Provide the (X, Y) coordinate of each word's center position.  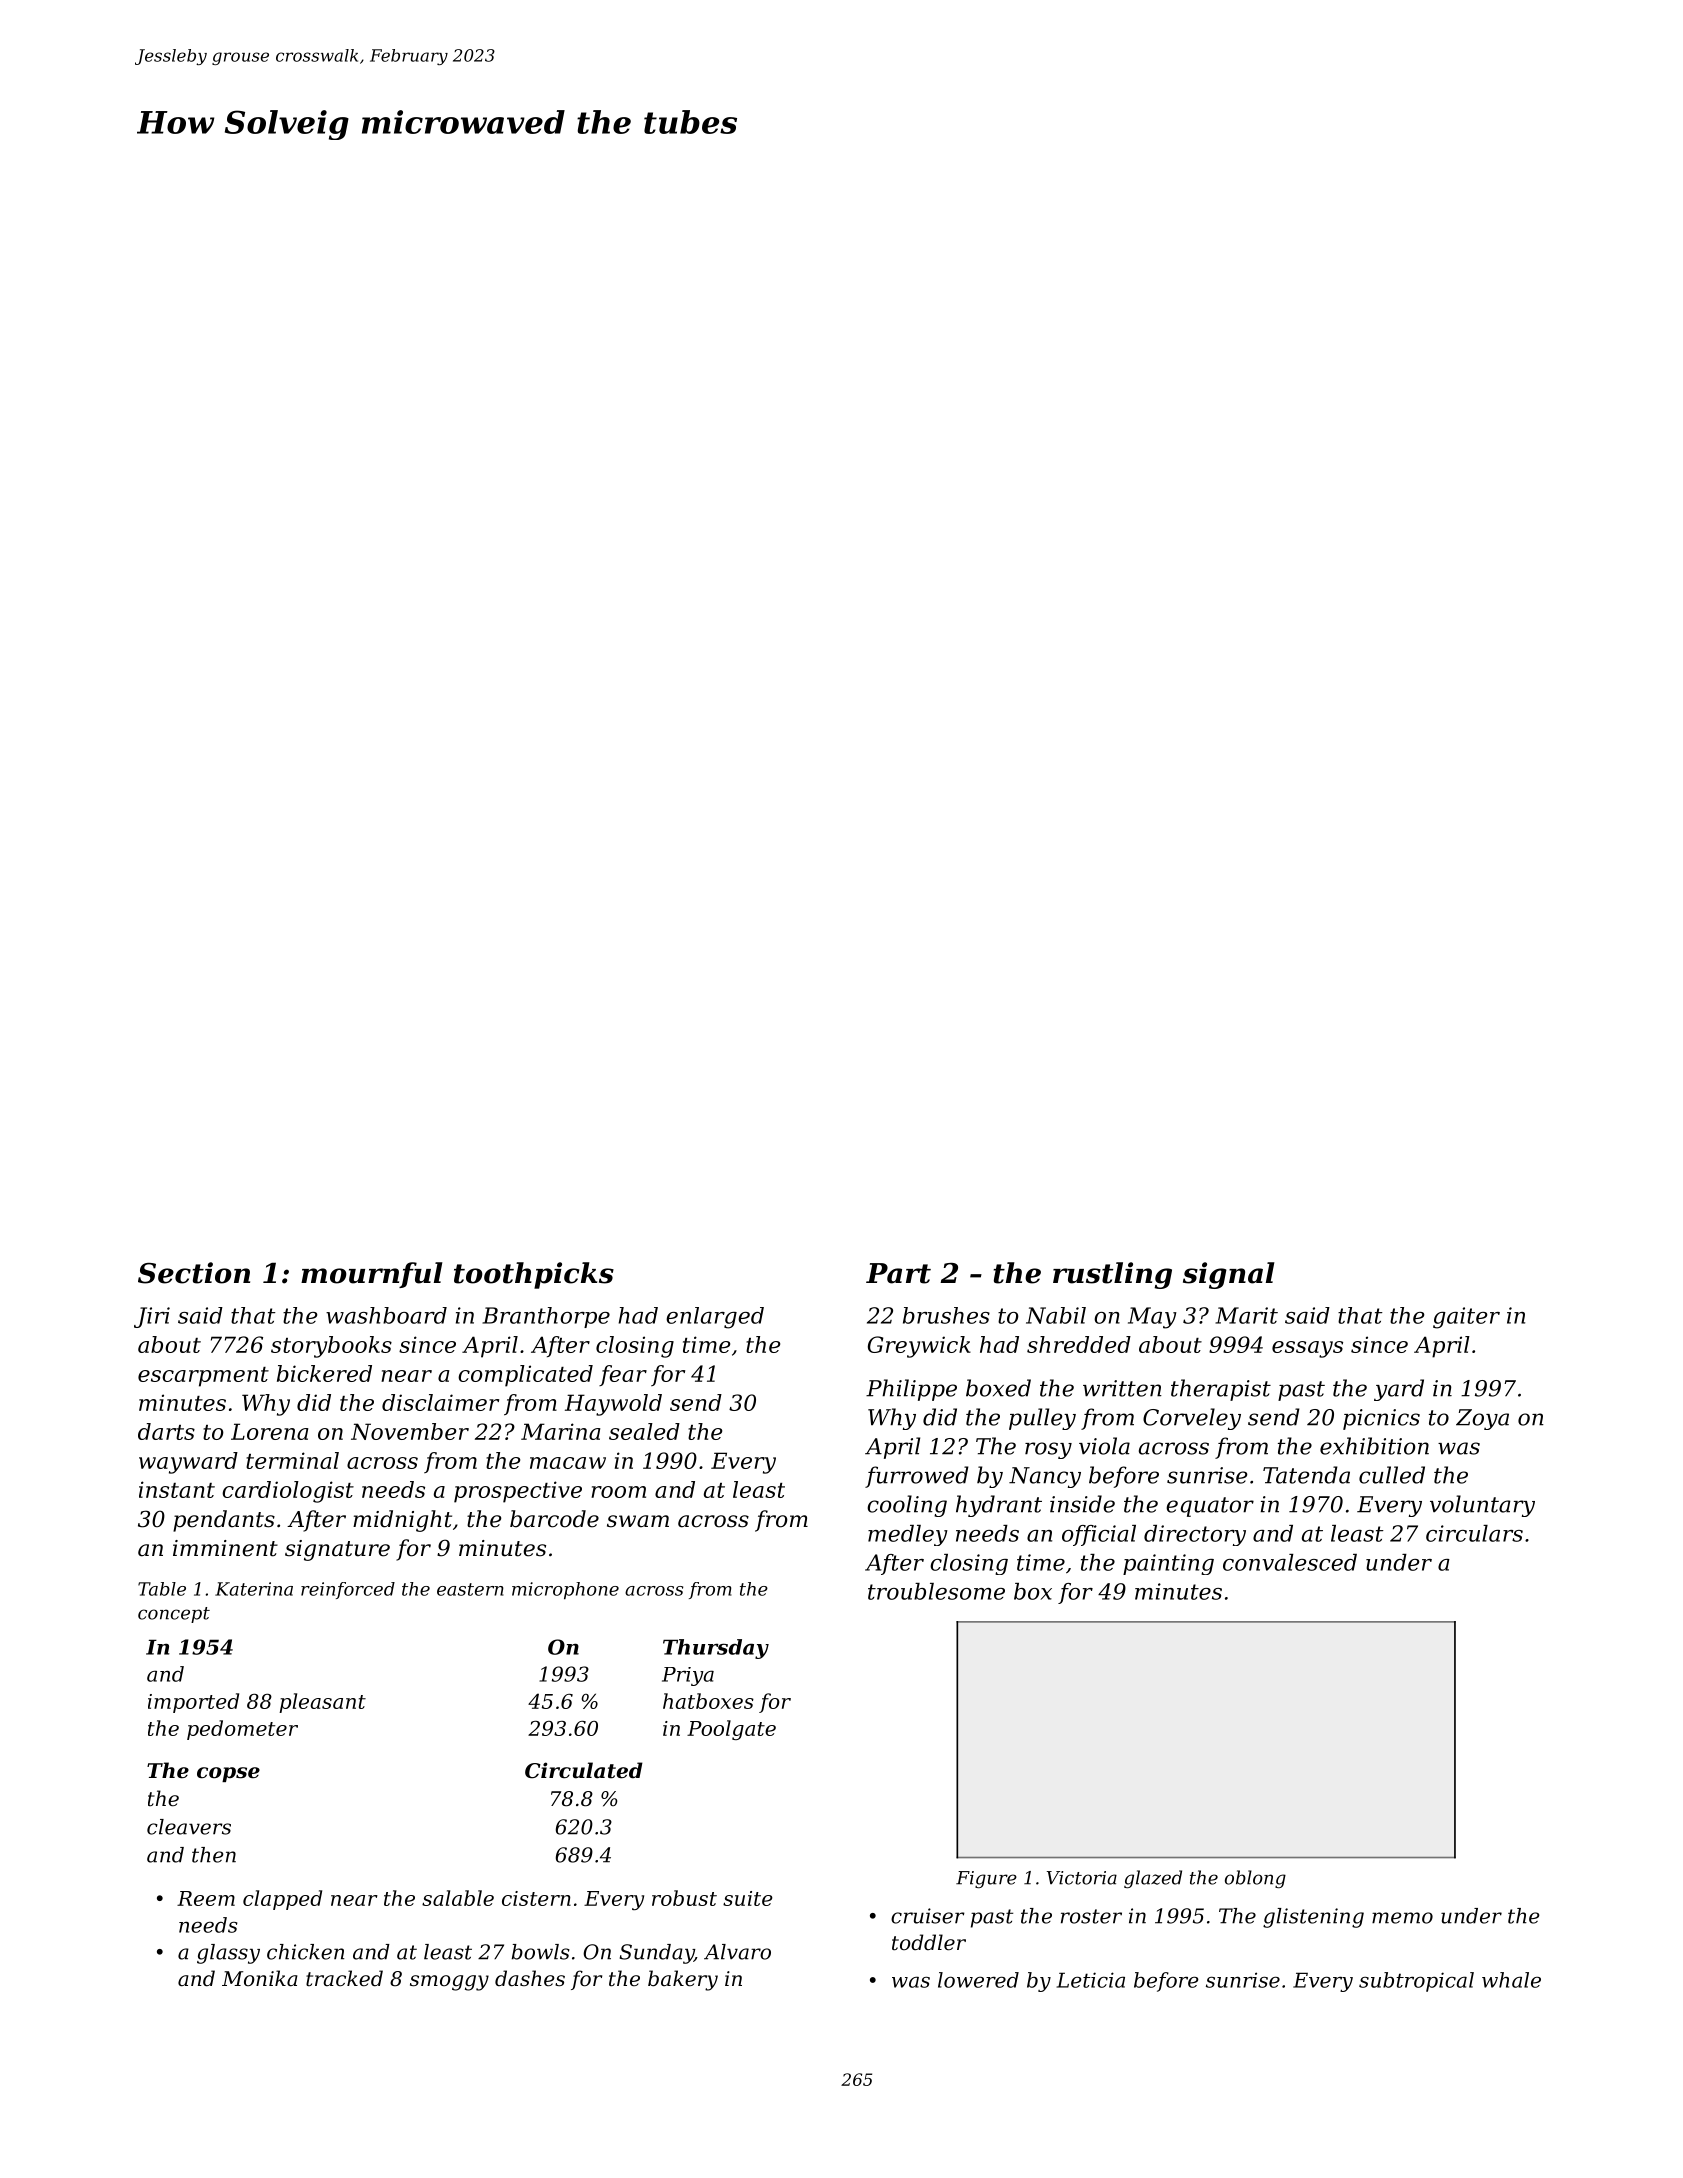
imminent (225, 1548)
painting (1168, 1564)
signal (1229, 1275)
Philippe (911, 1390)
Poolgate (731, 1730)
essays (1307, 1349)
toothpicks (534, 1275)
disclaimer (440, 1402)
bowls (541, 1952)
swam (638, 1521)
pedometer (242, 1730)
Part (898, 1273)
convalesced (1290, 1562)
